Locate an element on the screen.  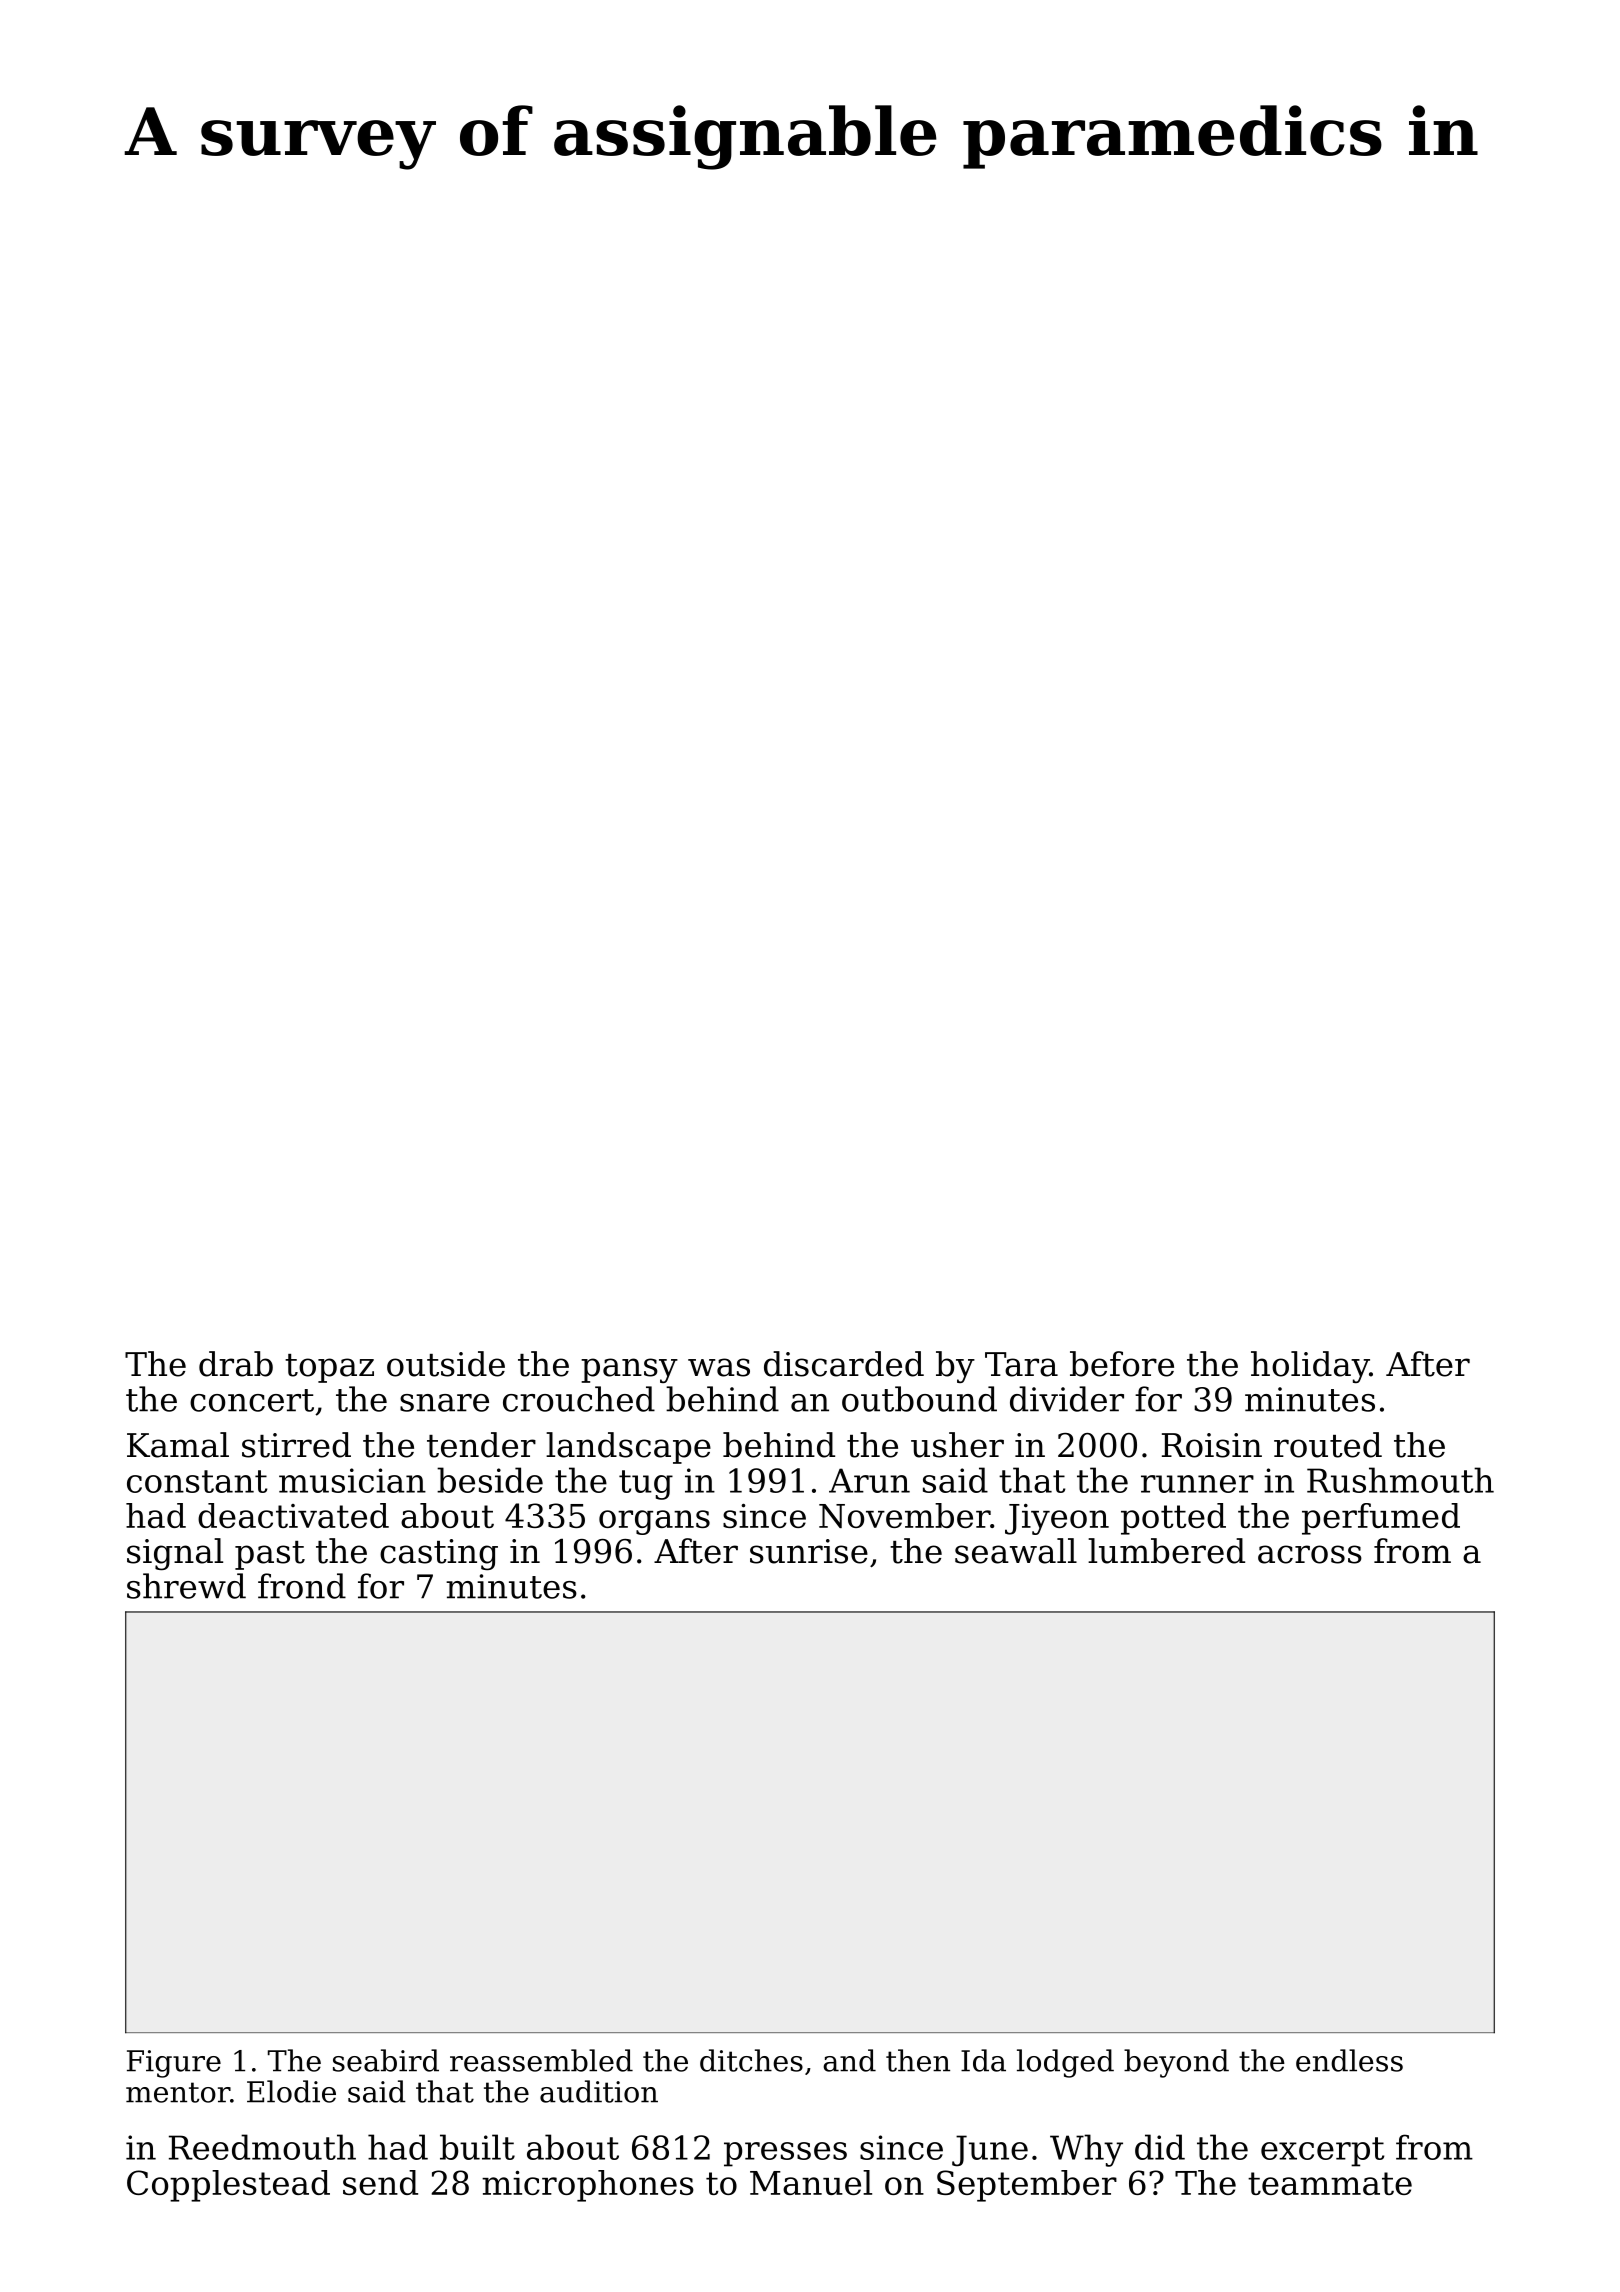
September is located at coordinates (1027, 2186).
